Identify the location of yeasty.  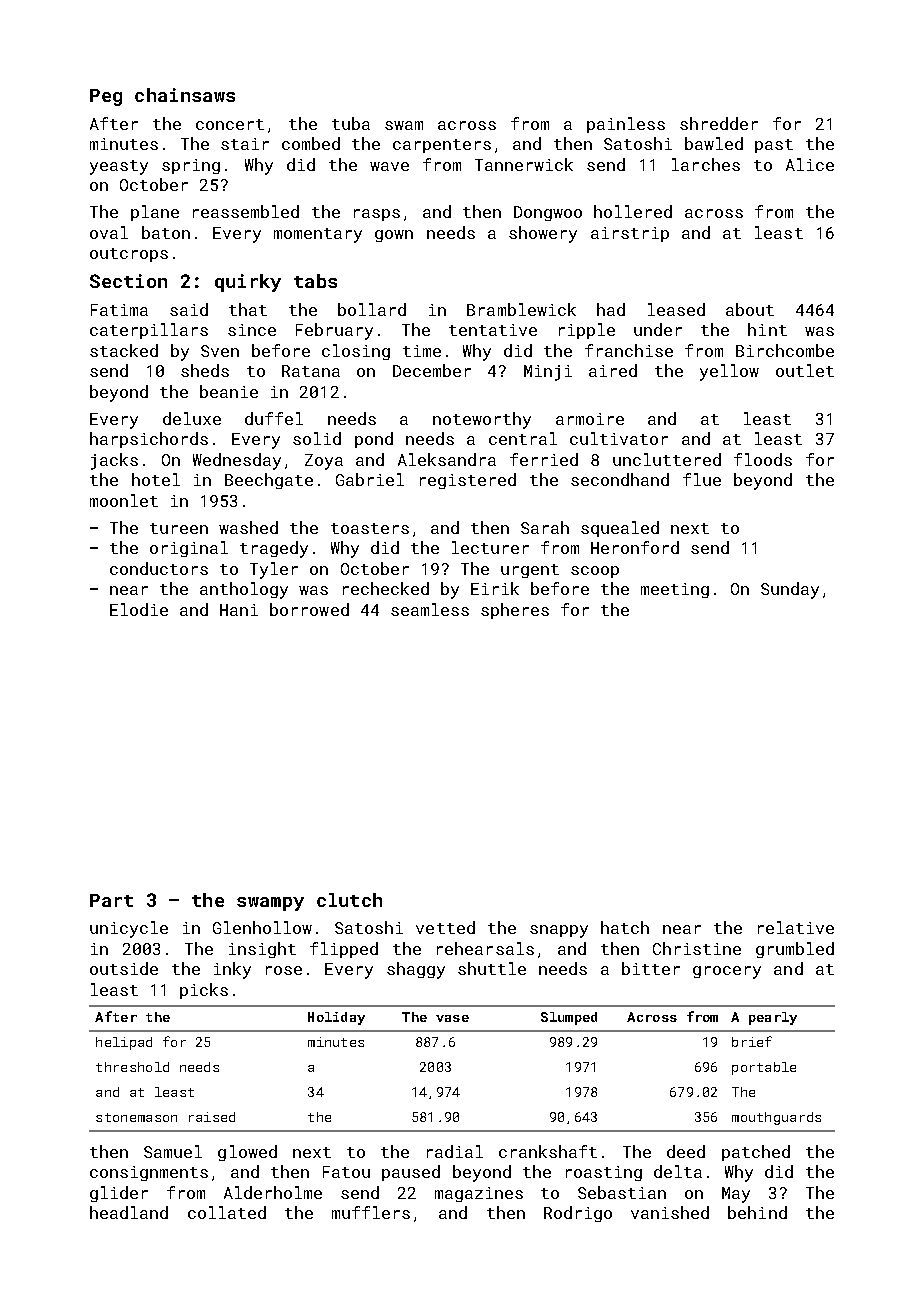
(119, 167).
